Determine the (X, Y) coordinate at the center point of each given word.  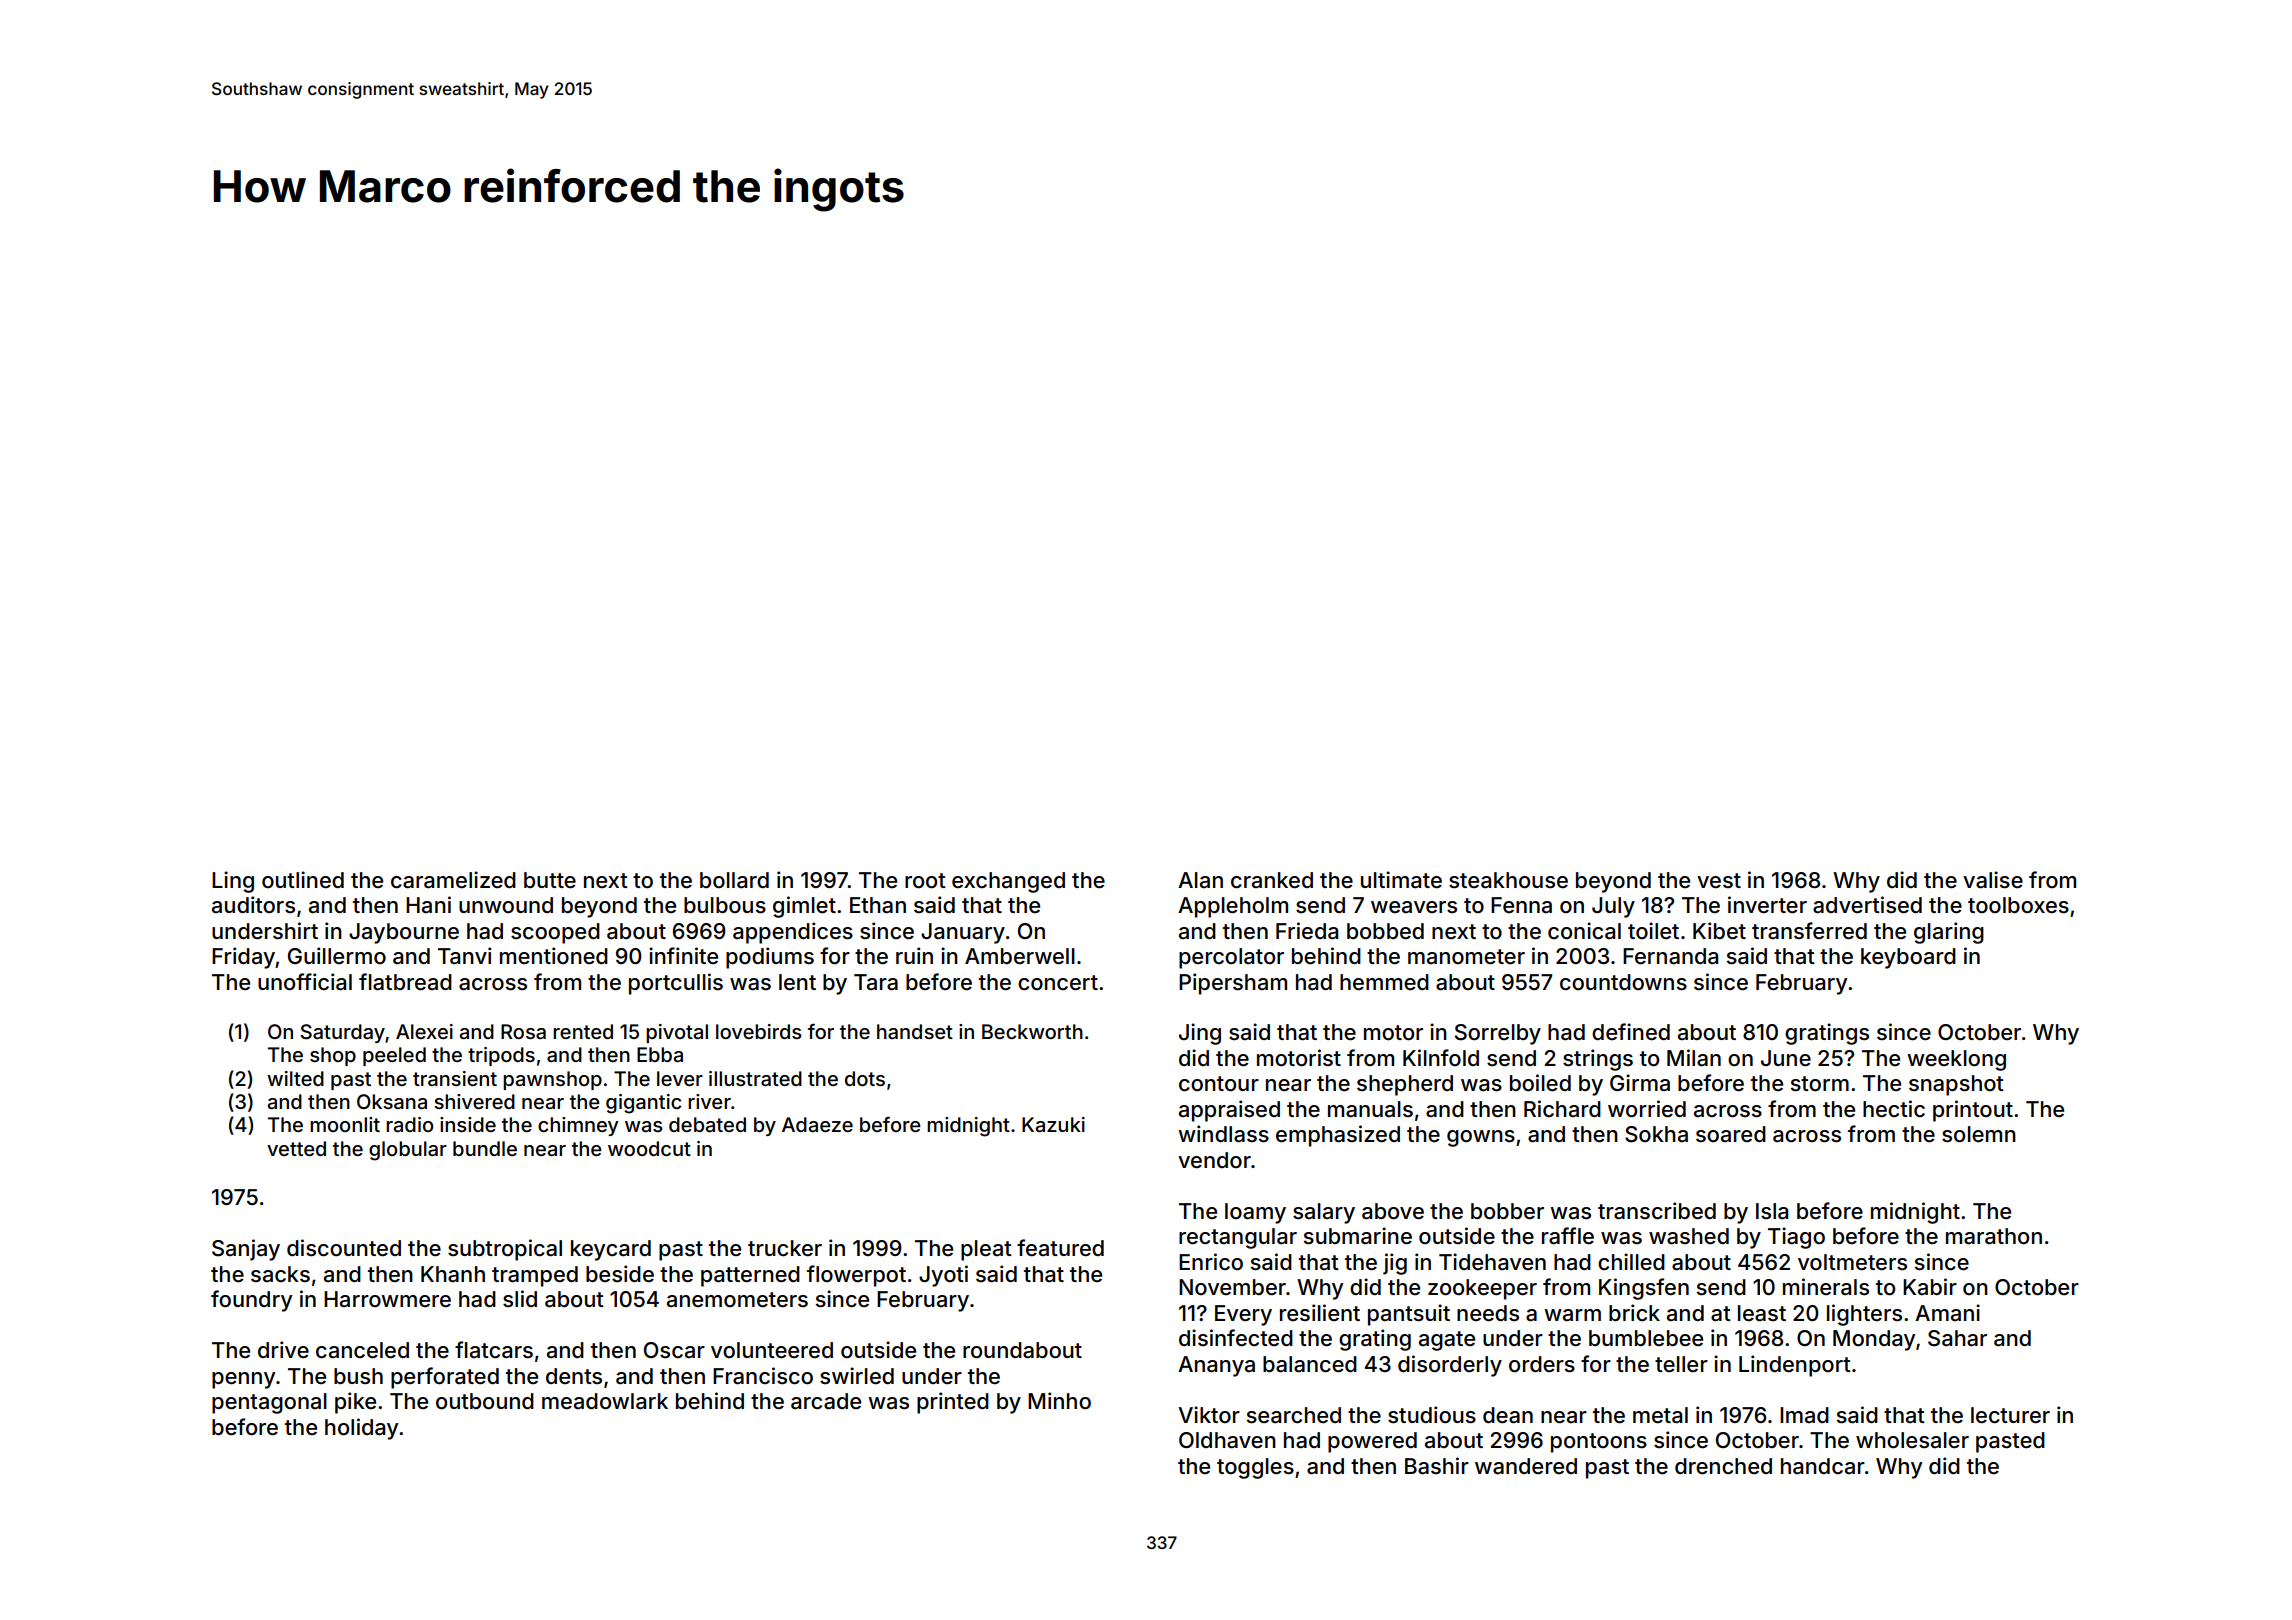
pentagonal (269, 1403)
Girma (1640, 1082)
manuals (1370, 1109)
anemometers (737, 1300)
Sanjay (246, 1250)
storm (1820, 1084)
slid (520, 1299)
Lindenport (1795, 1366)
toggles (1255, 1468)
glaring (1949, 933)
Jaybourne (404, 933)
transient (455, 1078)
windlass (1223, 1134)
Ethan (878, 905)
